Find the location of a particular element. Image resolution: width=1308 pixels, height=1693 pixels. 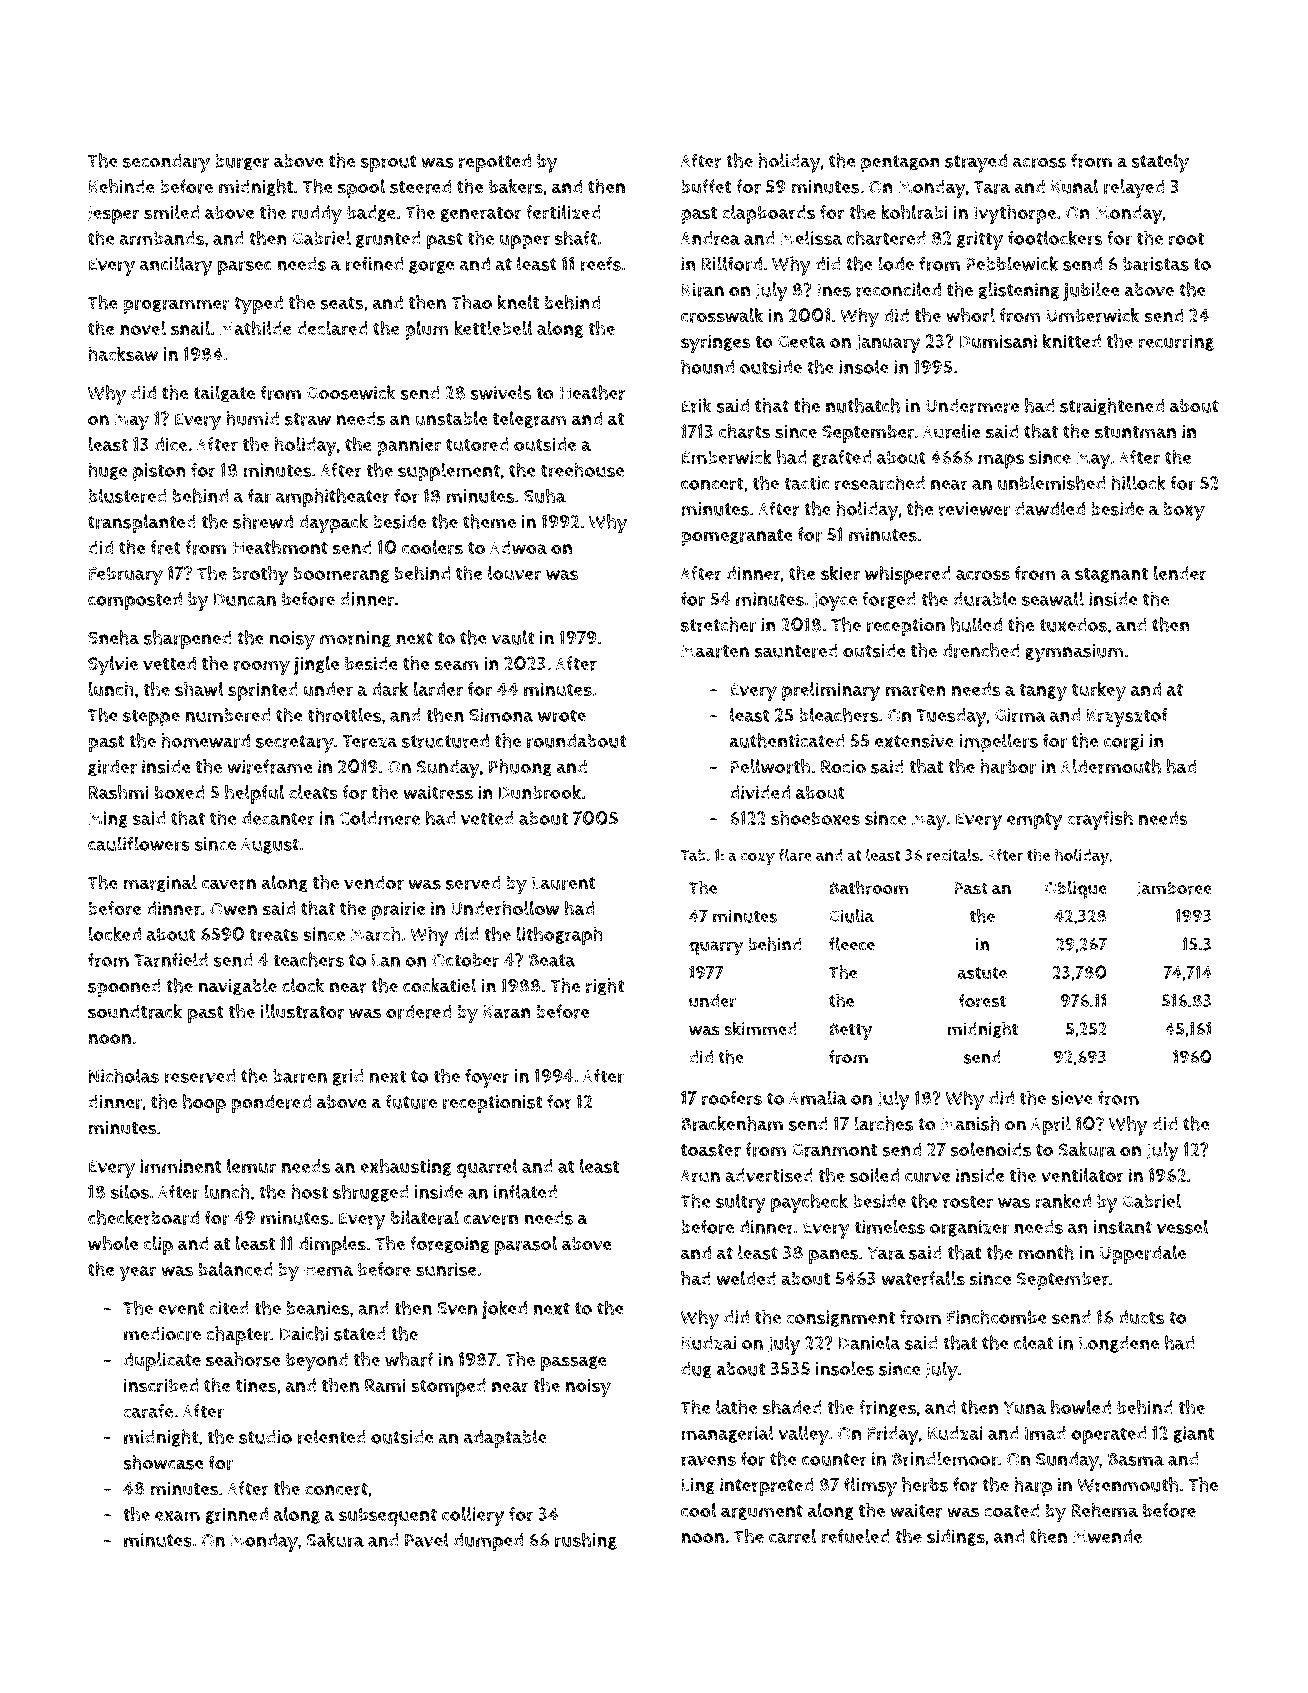

stately is located at coordinates (1160, 163).
